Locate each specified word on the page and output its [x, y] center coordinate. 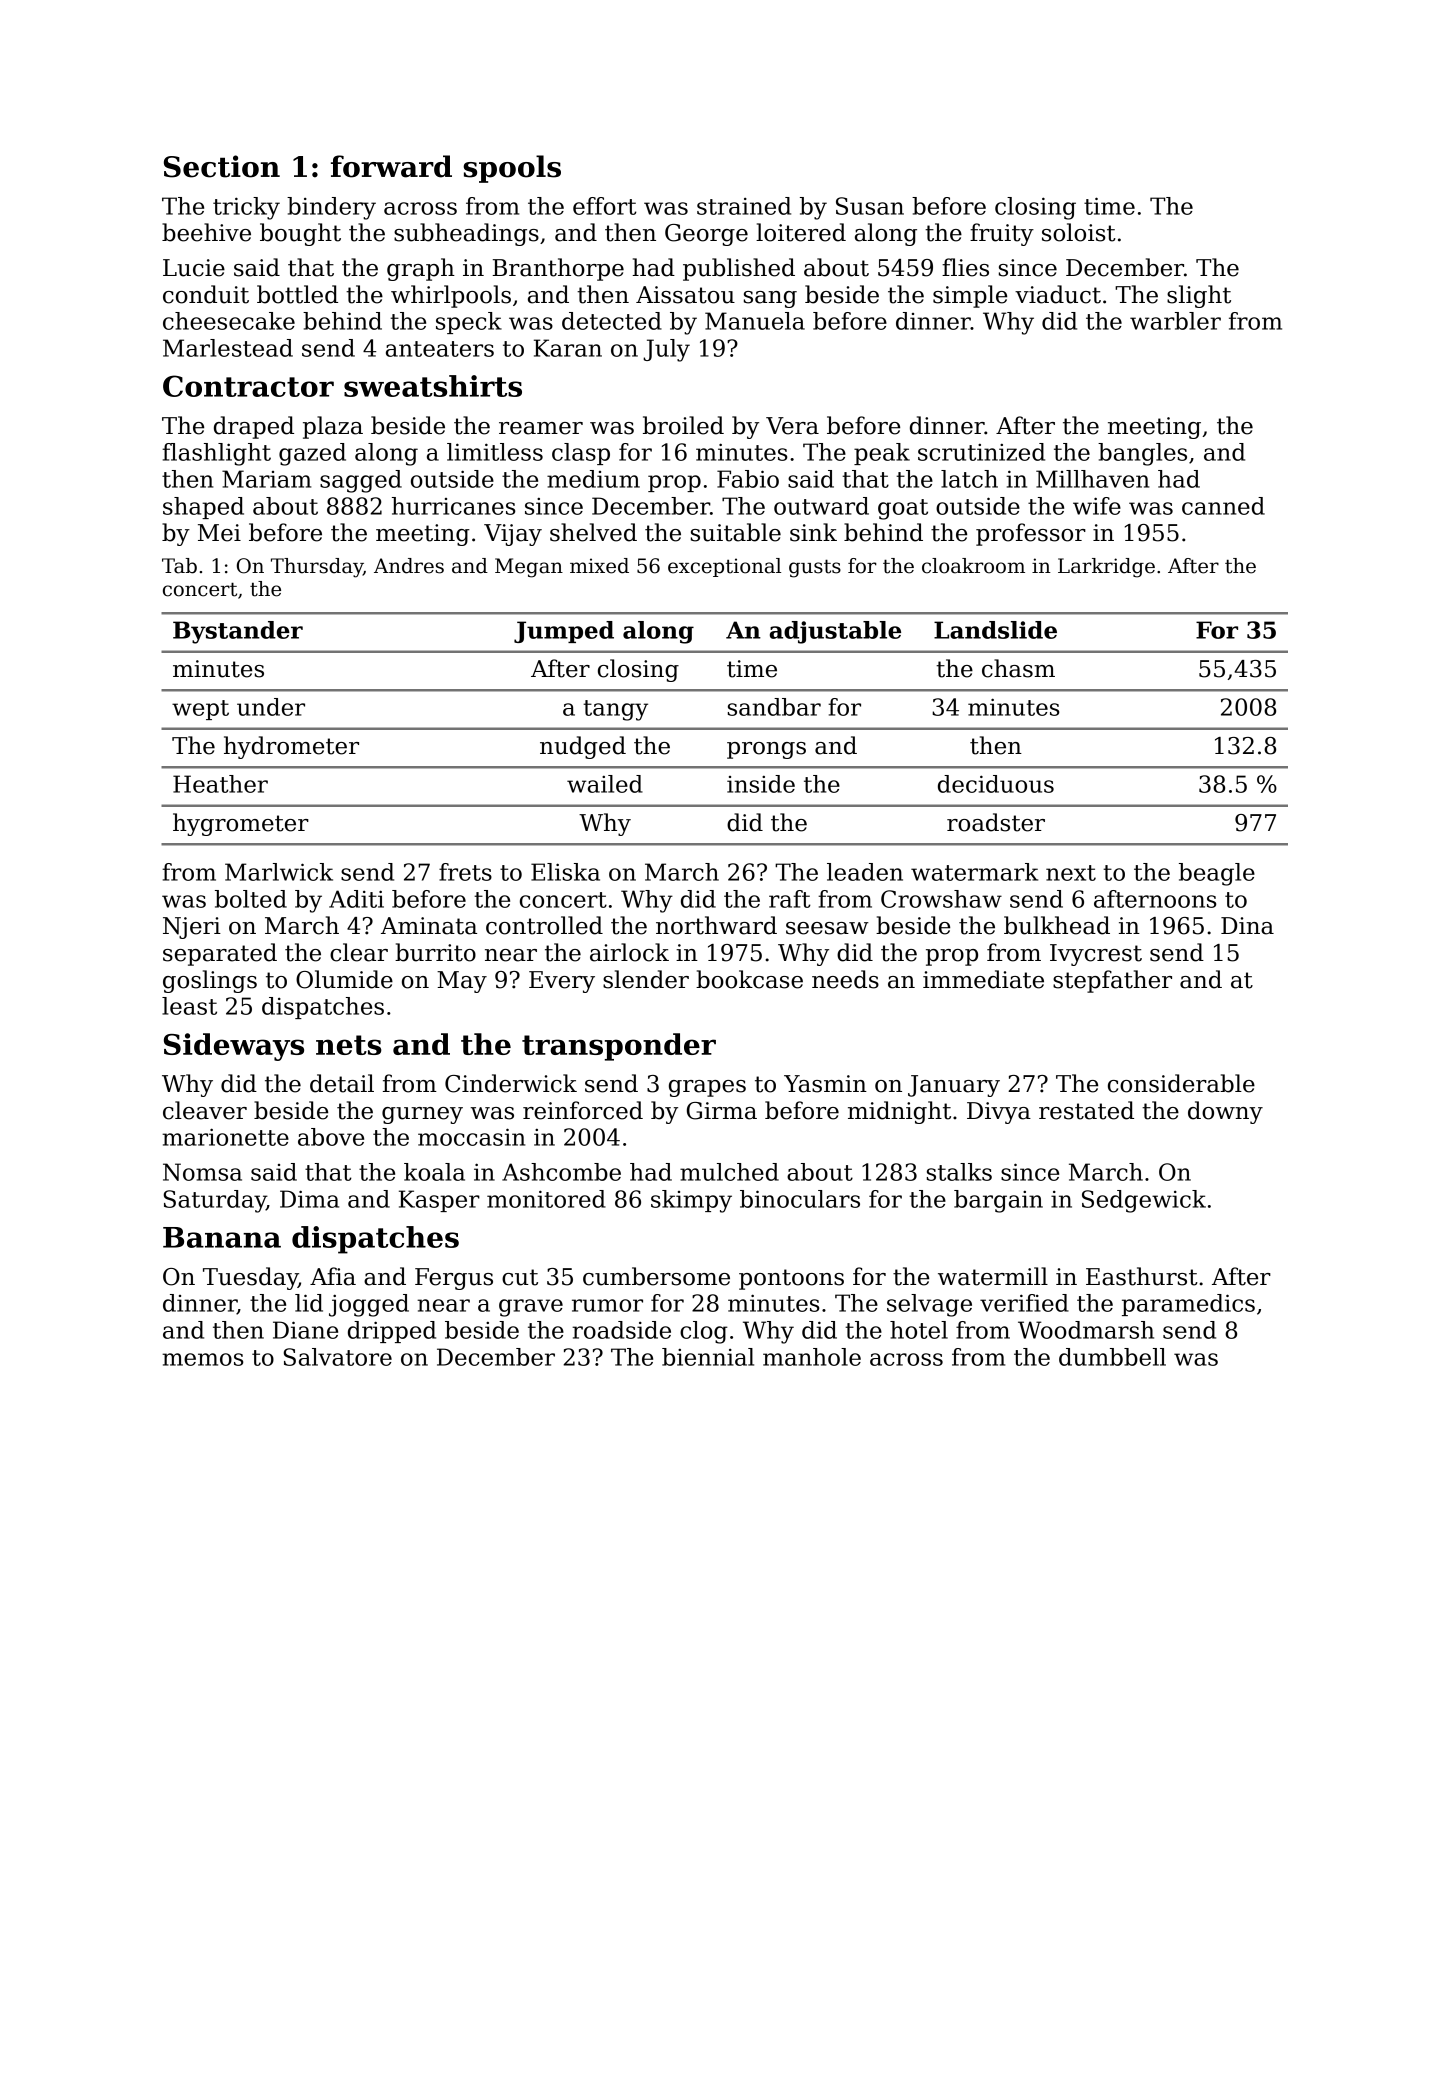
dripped [392, 1332]
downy [1225, 1112]
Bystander [238, 632]
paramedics [1188, 1305]
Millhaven [1092, 479]
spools [512, 169]
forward [391, 166]
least [189, 1006]
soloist [1079, 232]
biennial [708, 1357]
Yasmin [825, 1084]
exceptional [724, 567]
